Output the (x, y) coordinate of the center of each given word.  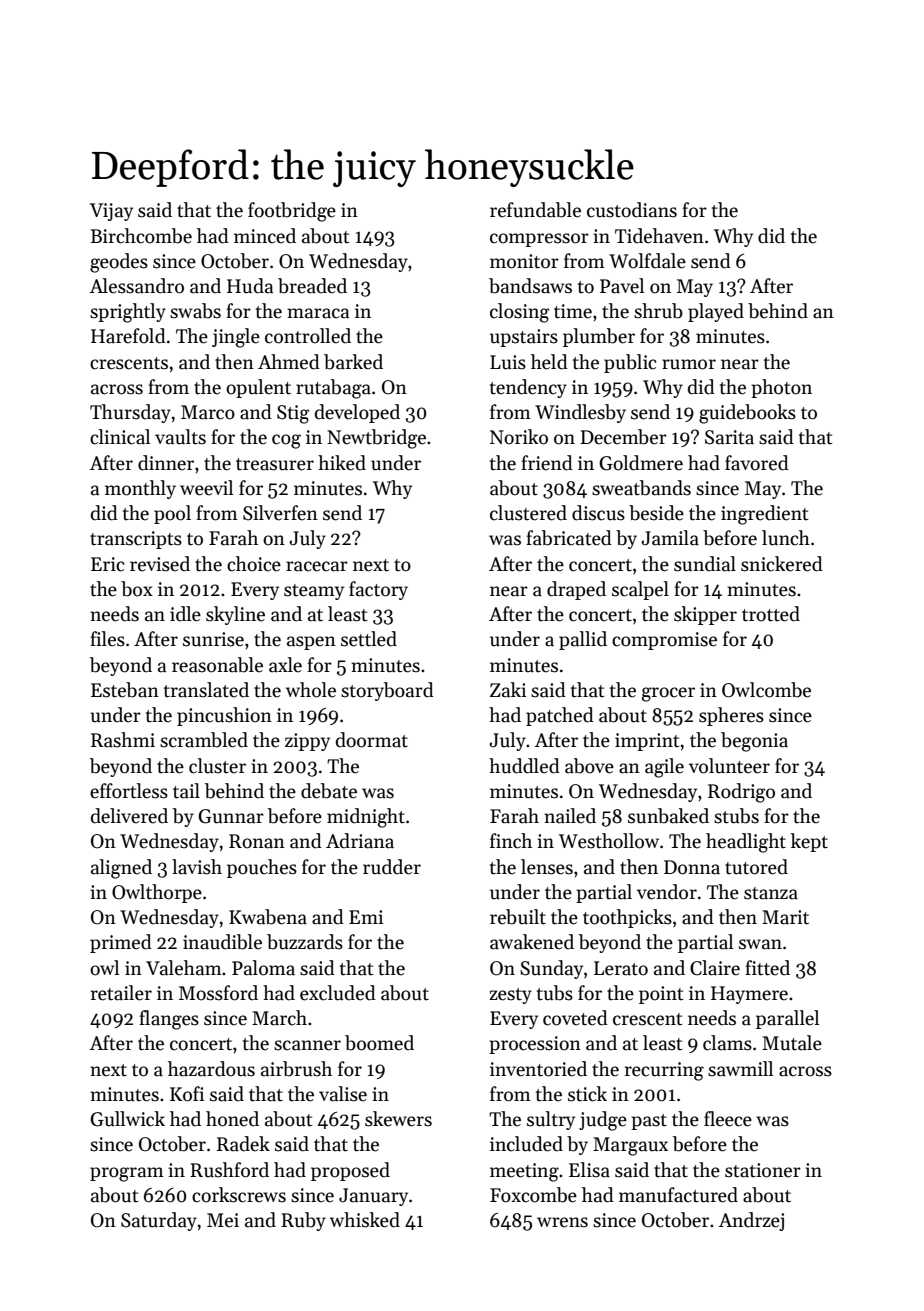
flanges (169, 1020)
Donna (692, 867)
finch (511, 841)
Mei (223, 1220)
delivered (129, 816)
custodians (632, 210)
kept (809, 842)
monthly (140, 489)
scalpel (640, 590)
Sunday (551, 969)
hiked (342, 463)
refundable (535, 210)
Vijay (111, 212)
